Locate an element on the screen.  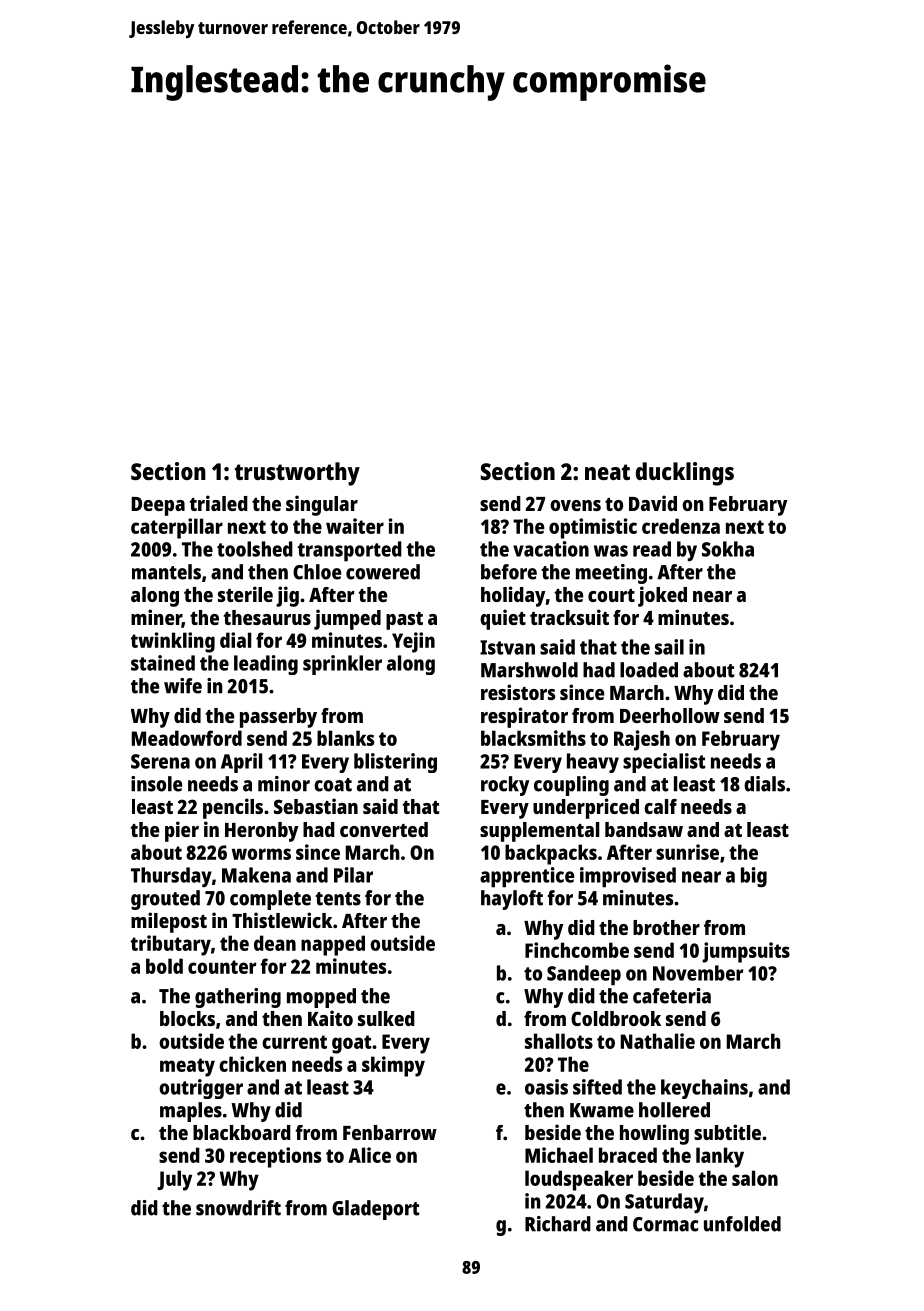
Deerhollow is located at coordinates (670, 715).
